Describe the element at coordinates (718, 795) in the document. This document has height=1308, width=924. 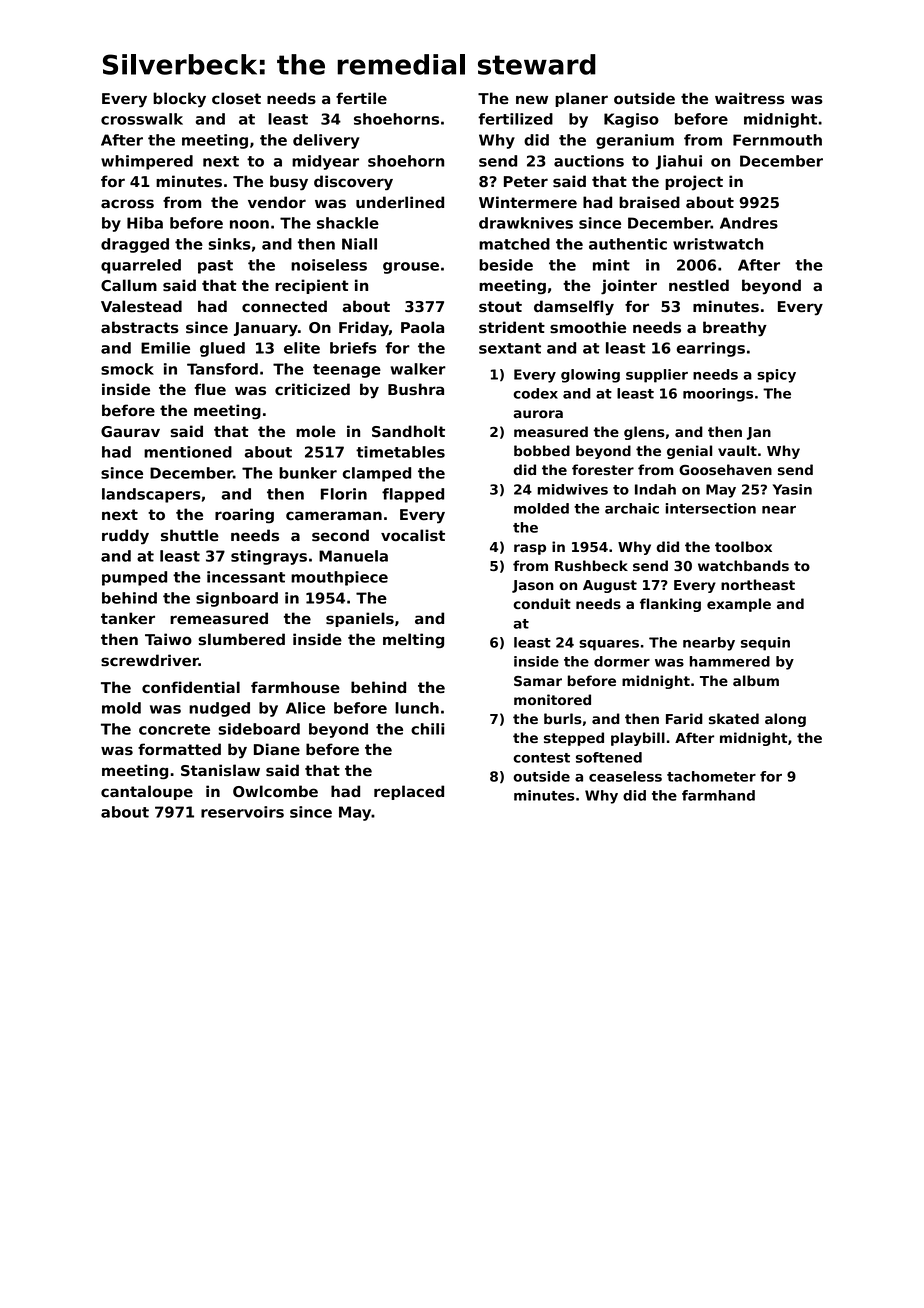
I see `farmhand` at that location.
